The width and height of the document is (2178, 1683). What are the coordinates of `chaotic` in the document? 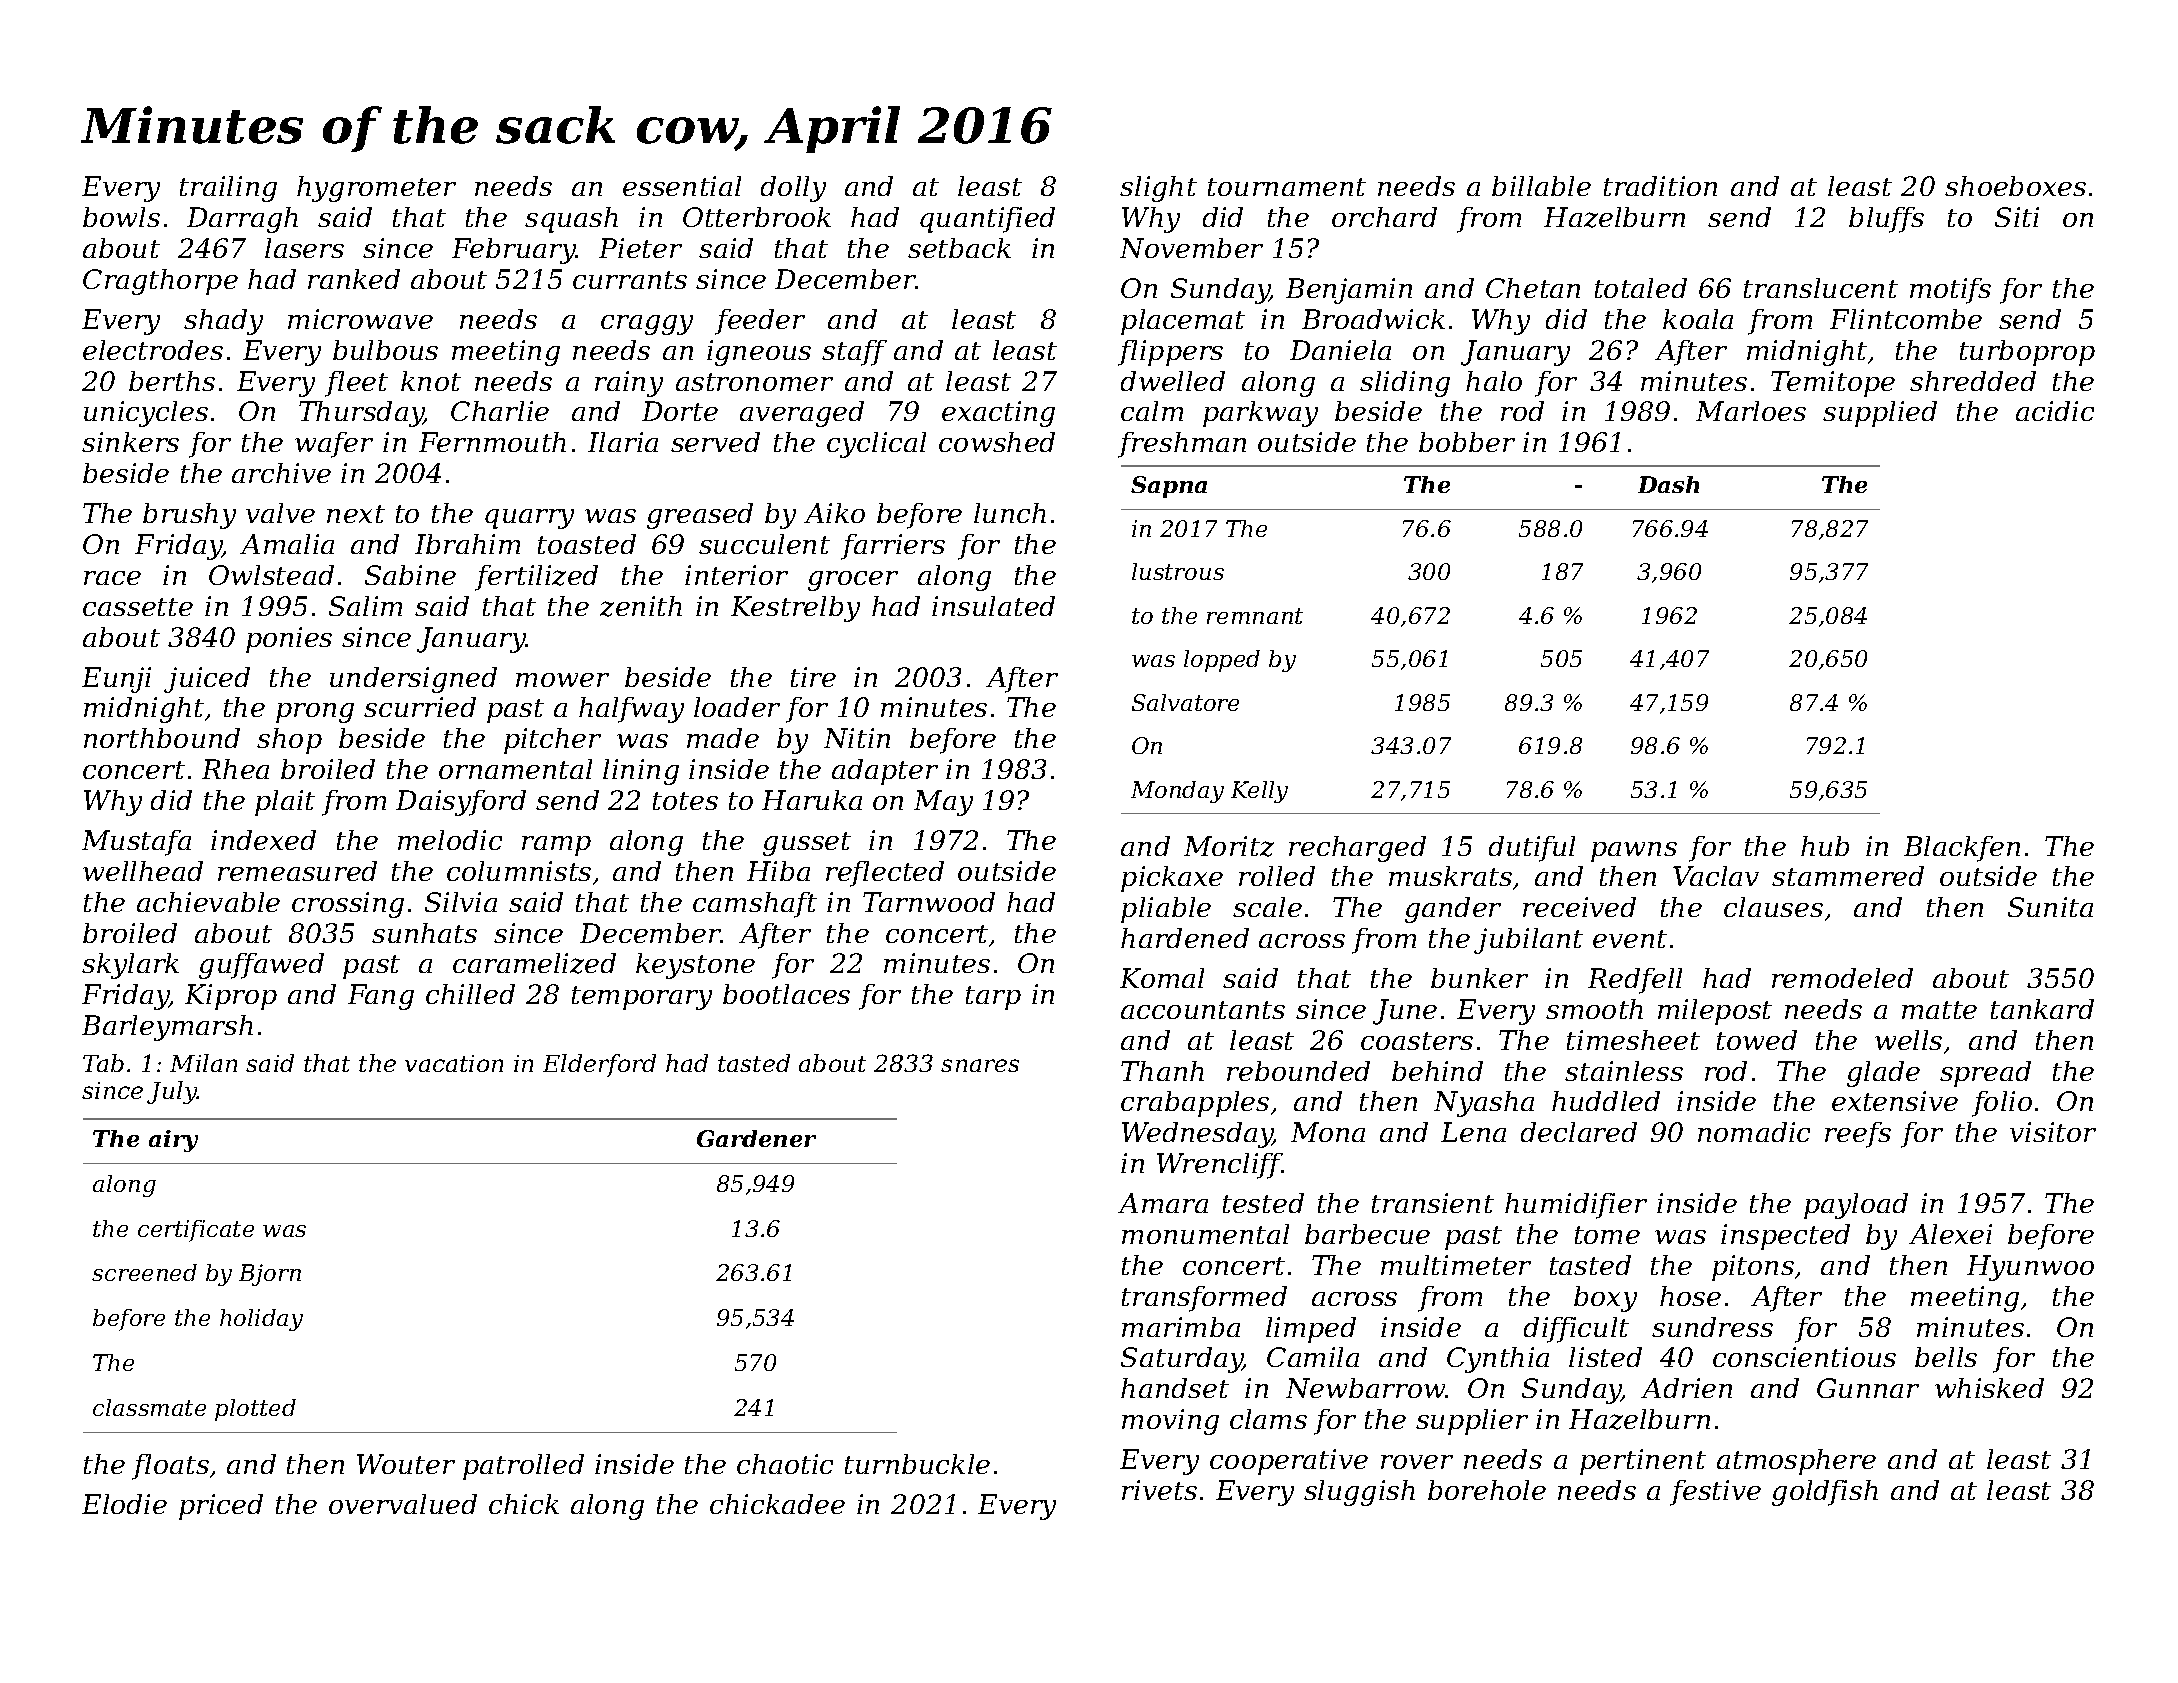 It's located at (785, 1464).
